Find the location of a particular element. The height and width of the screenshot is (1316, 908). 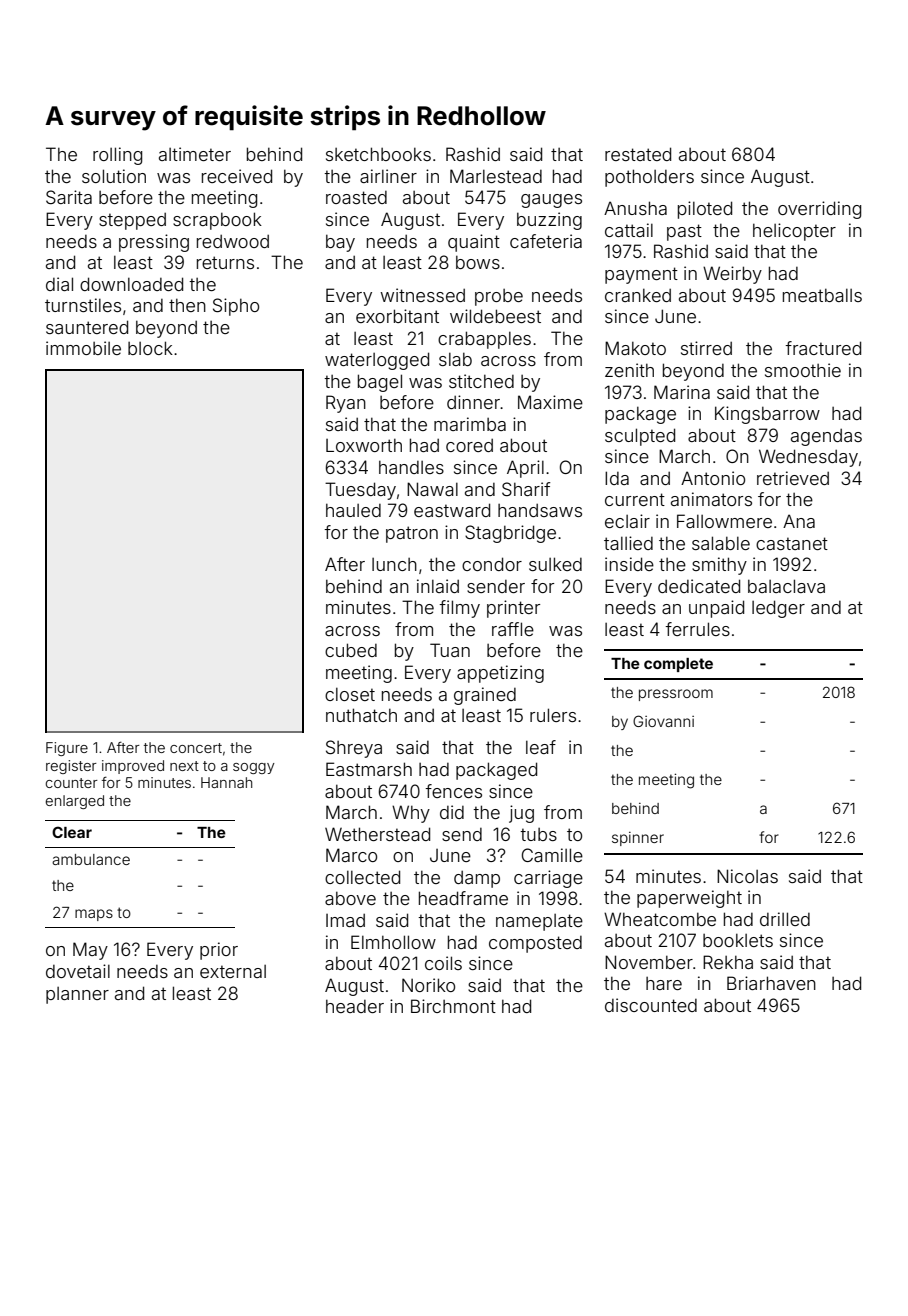

block is located at coordinates (150, 348).
